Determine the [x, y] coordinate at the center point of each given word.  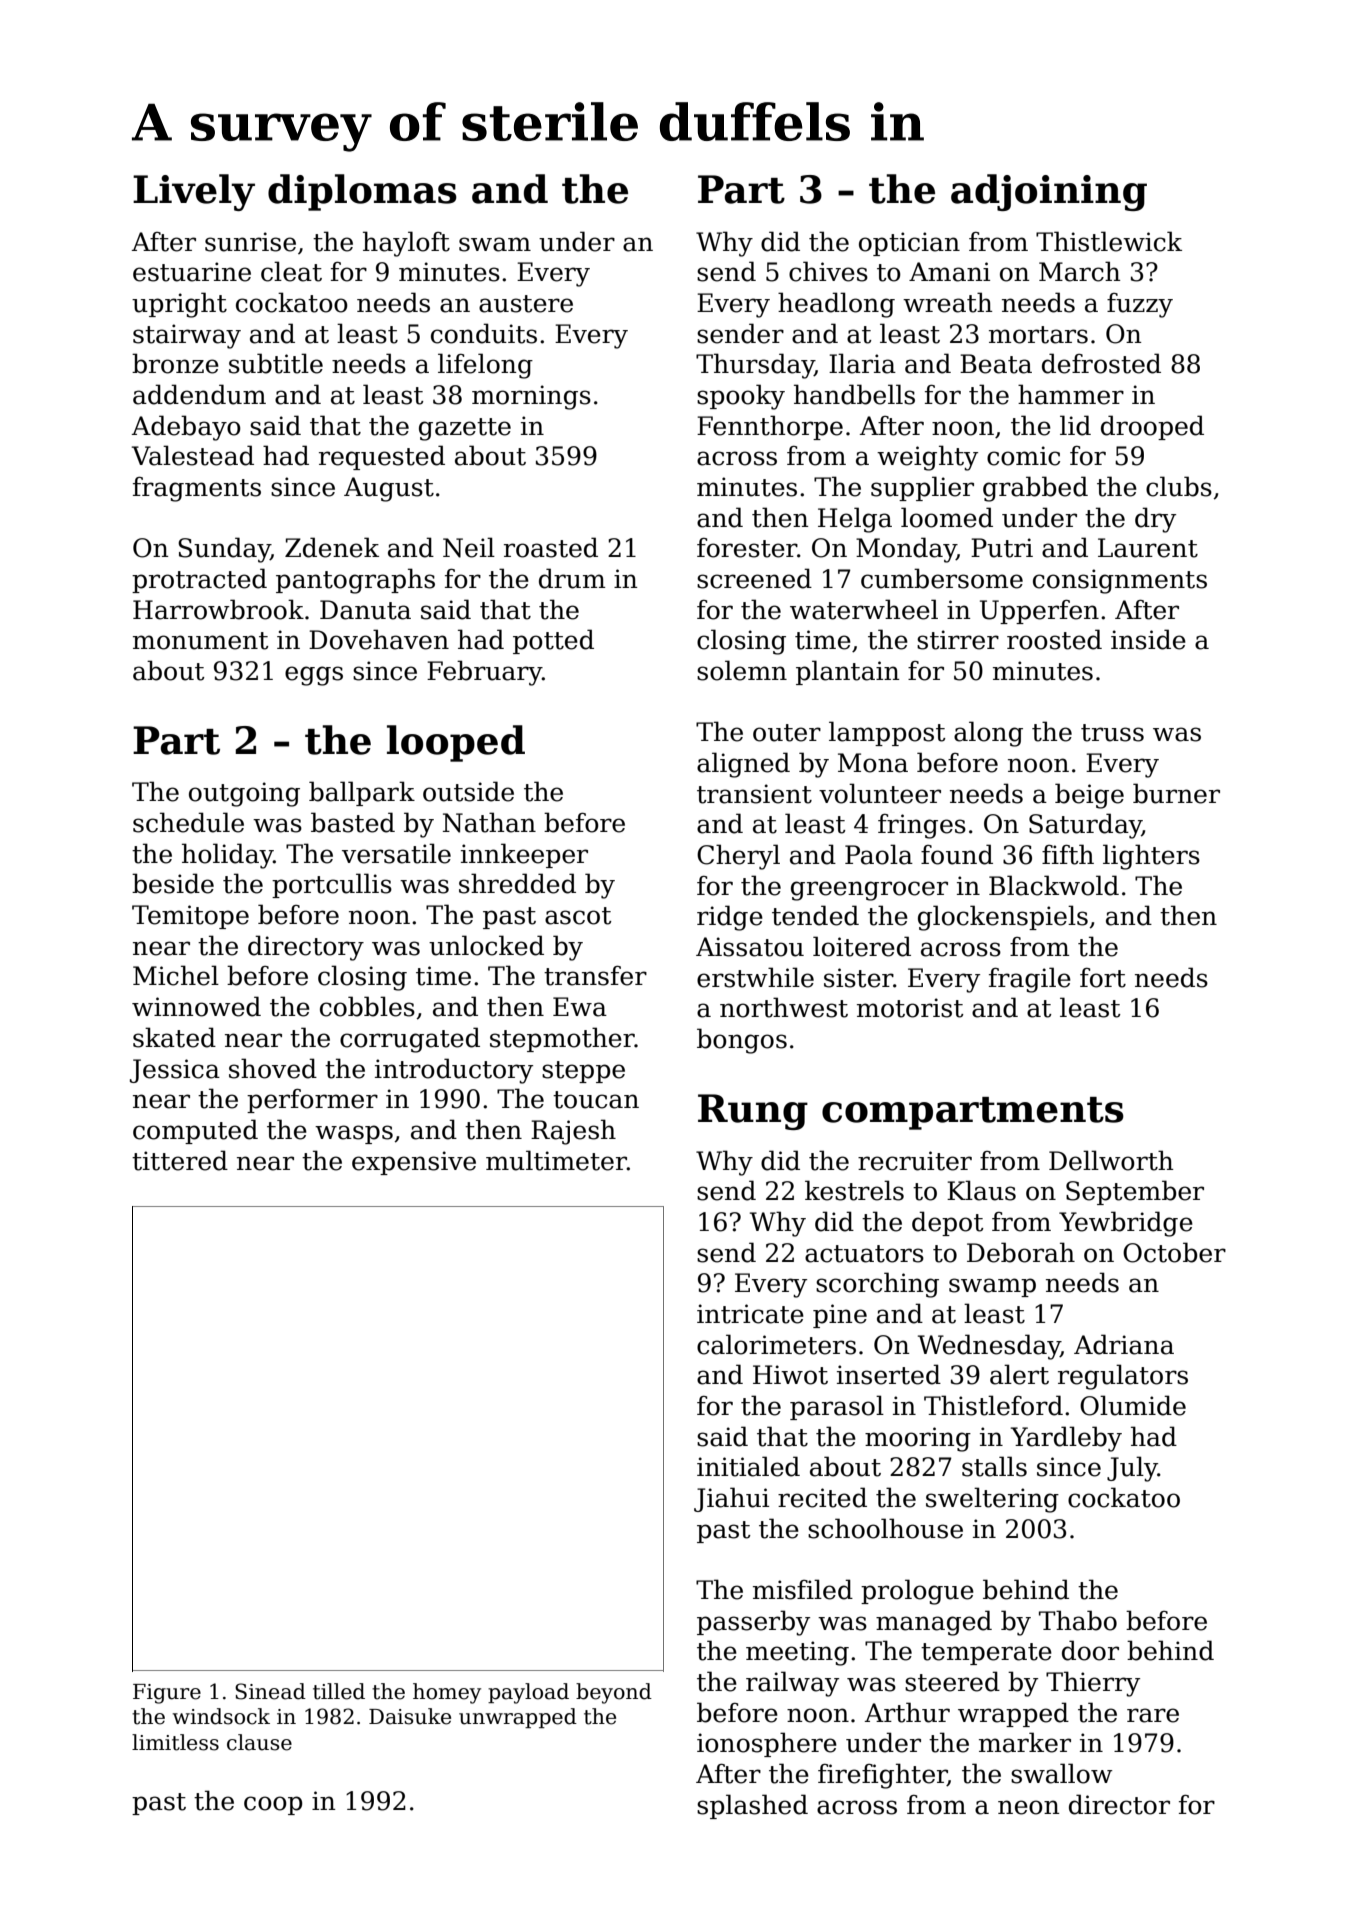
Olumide [1133, 1405]
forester [747, 548]
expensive [414, 1163]
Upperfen [1039, 612]
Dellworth [1111, 1160]
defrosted [1101, 363]
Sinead [270, 1691]
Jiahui [731, 1499]
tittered [180, 1160]
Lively [194, 192]
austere [526, 304]
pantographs [355, 581]
